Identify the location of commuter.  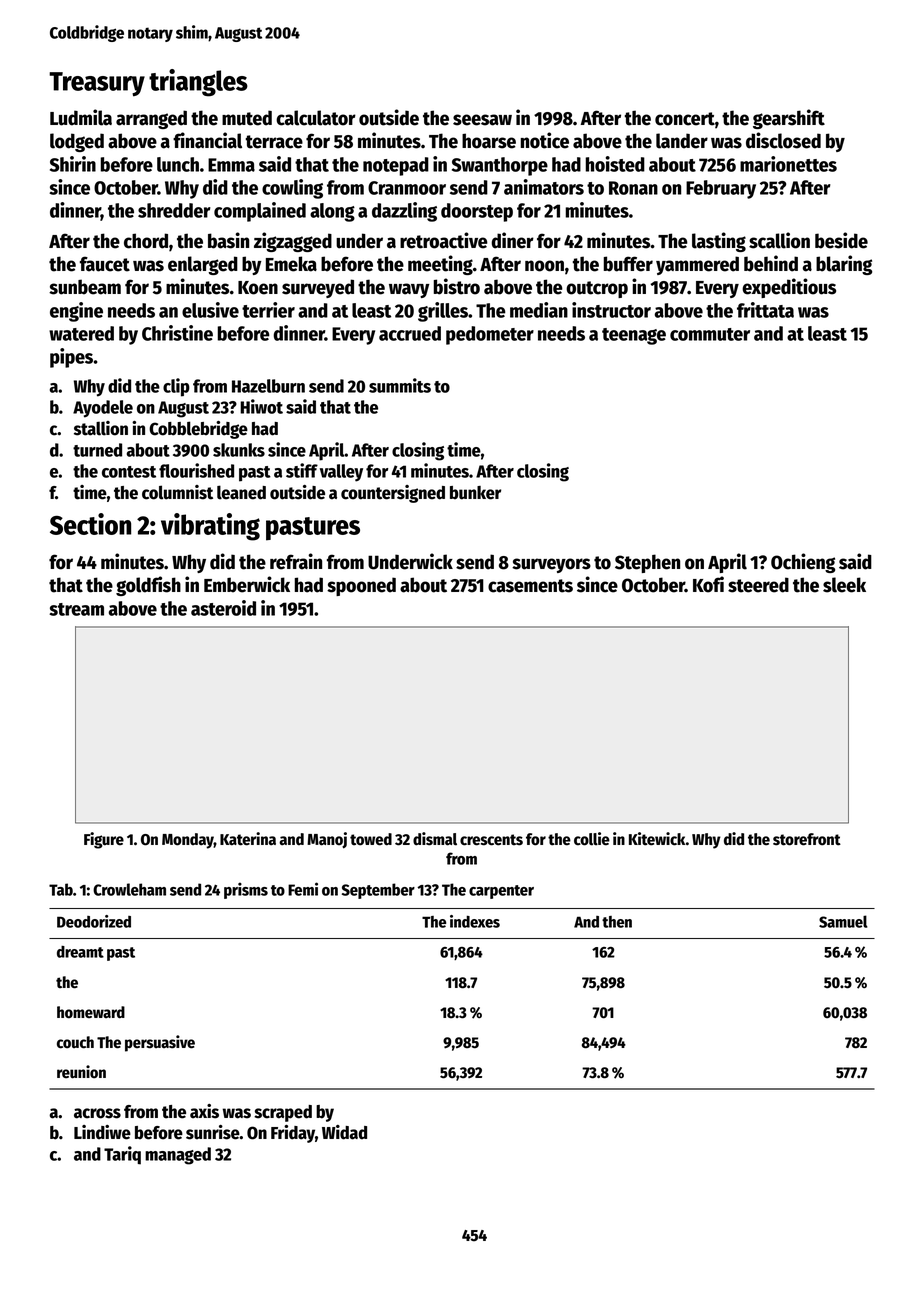
(710, 334).
